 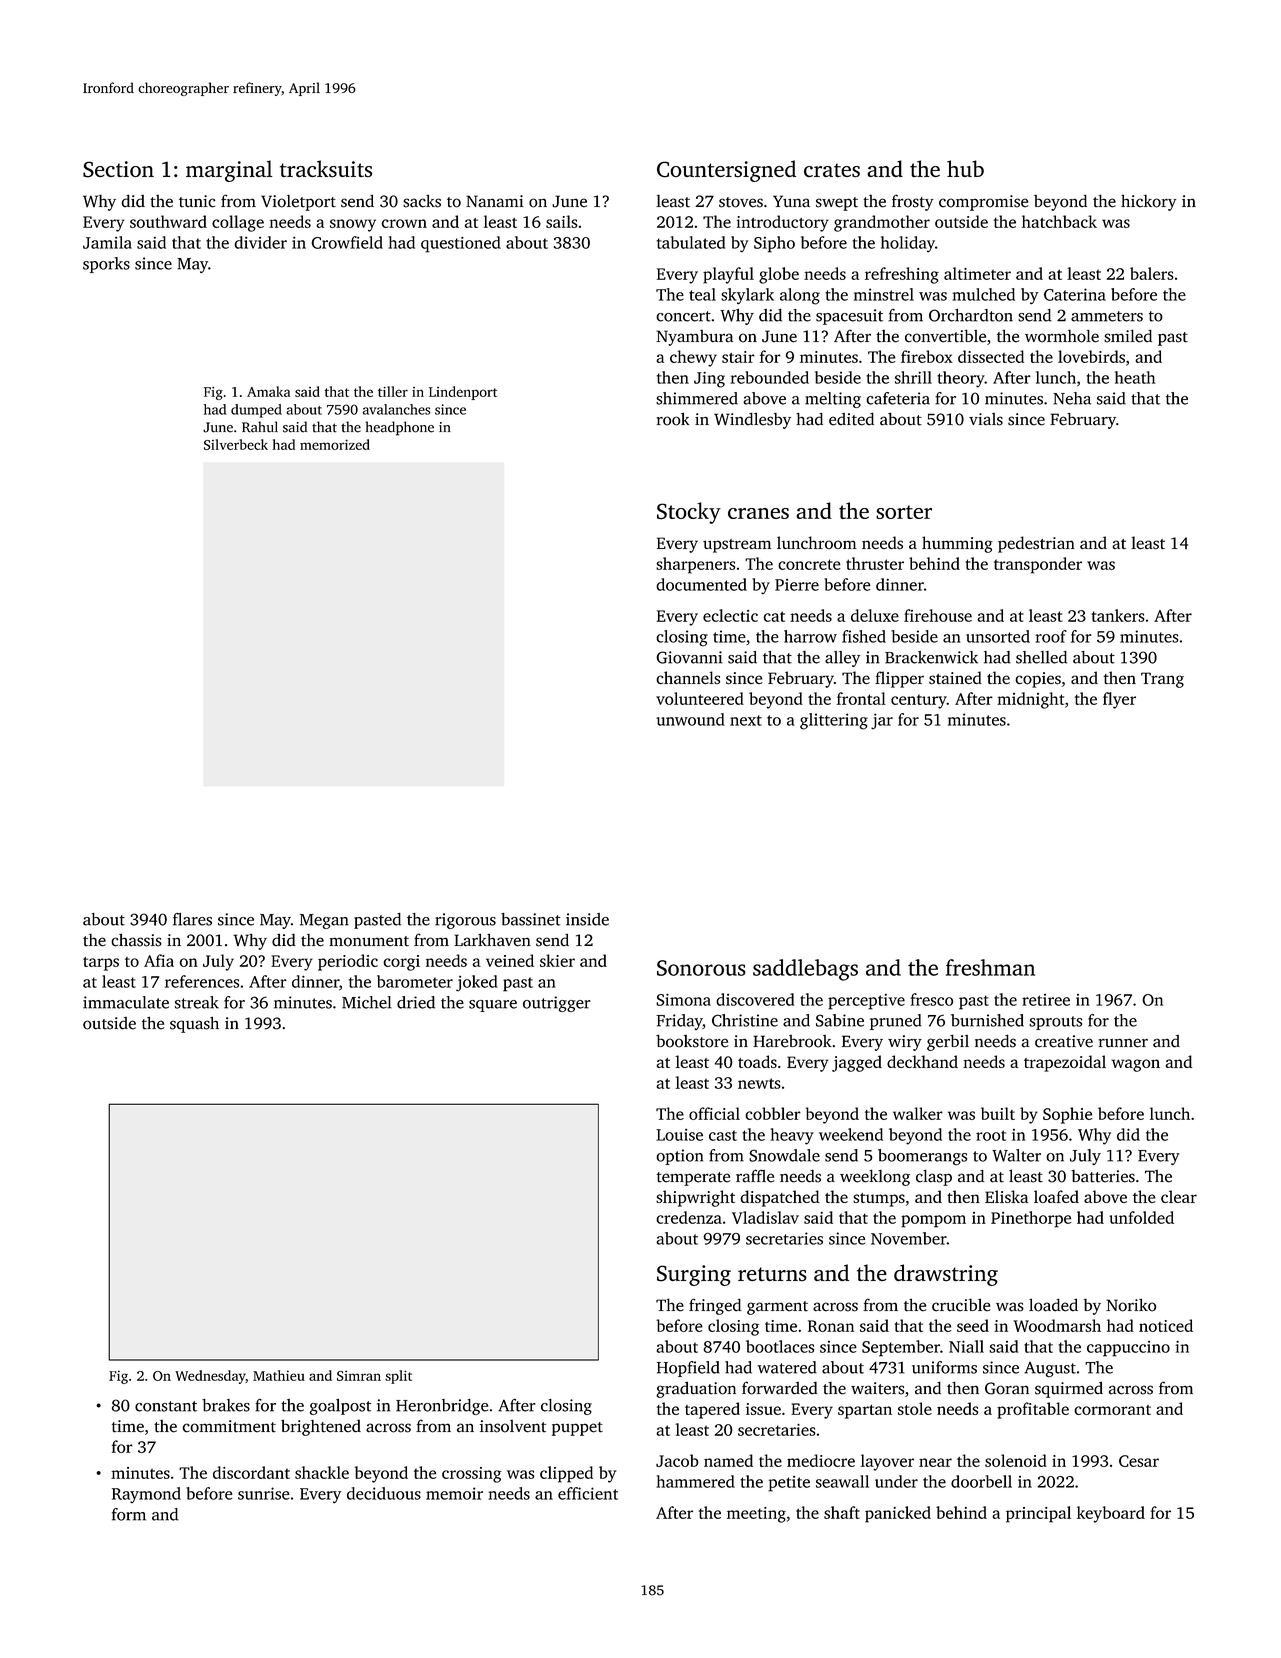 What do you see at coordinates (194, 1025) in the document?
I see `squash` at bounding box center [194, 1025].
